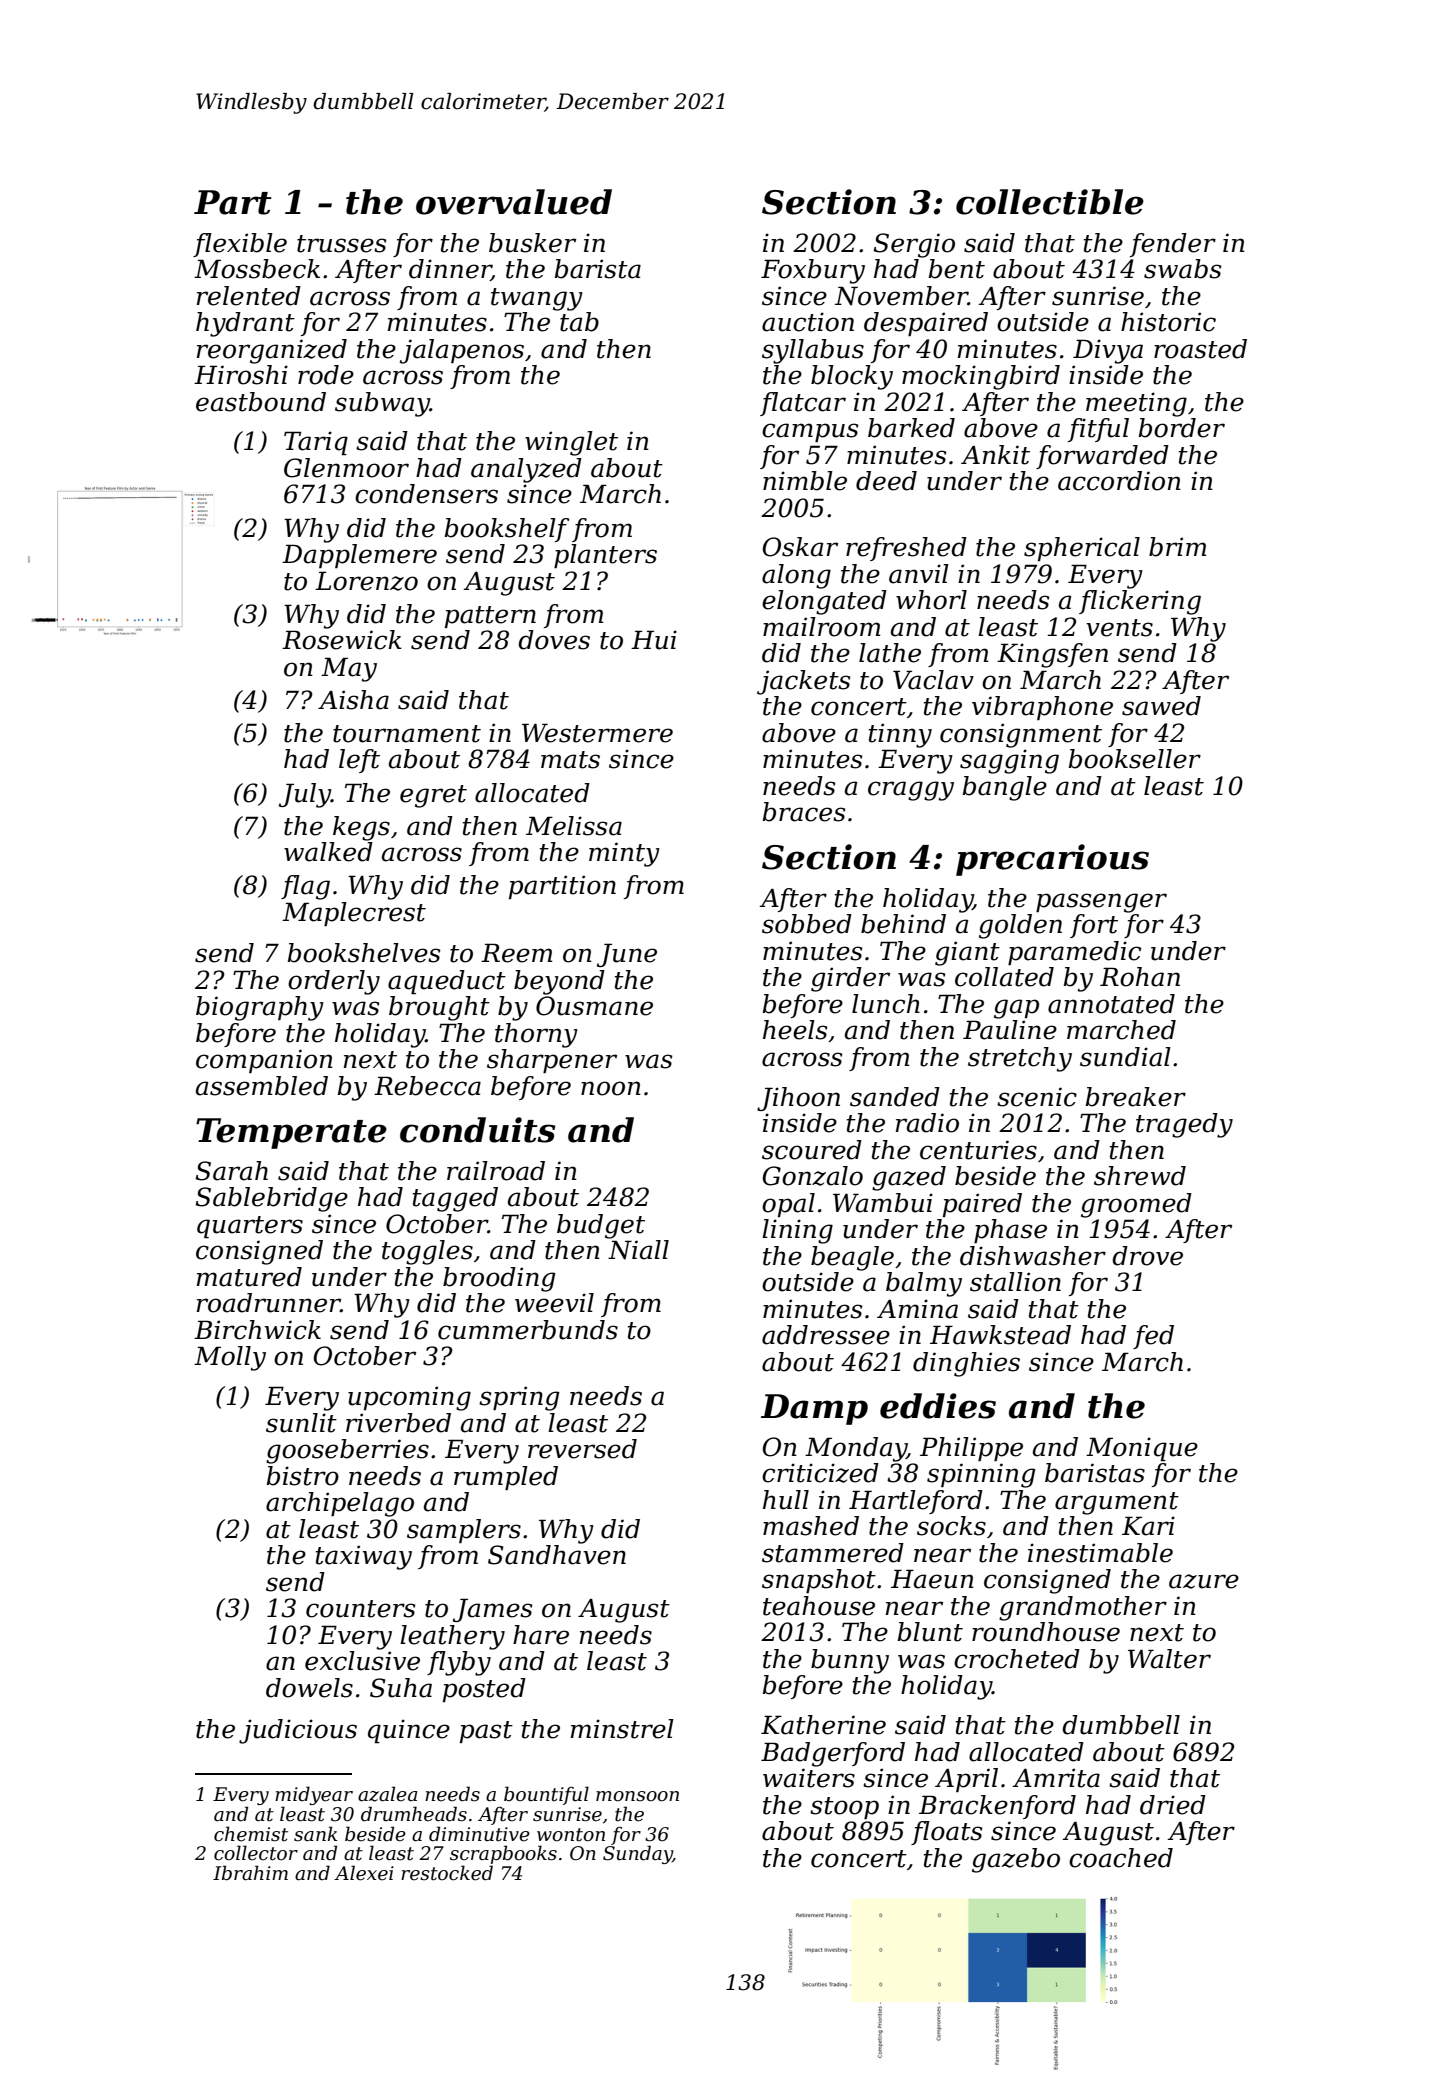 The width and height of the screenshot is (1450, 2100). Describe the element at coordinates (366, 581) in the screenshot. I see `Lorenzo` at that location.
